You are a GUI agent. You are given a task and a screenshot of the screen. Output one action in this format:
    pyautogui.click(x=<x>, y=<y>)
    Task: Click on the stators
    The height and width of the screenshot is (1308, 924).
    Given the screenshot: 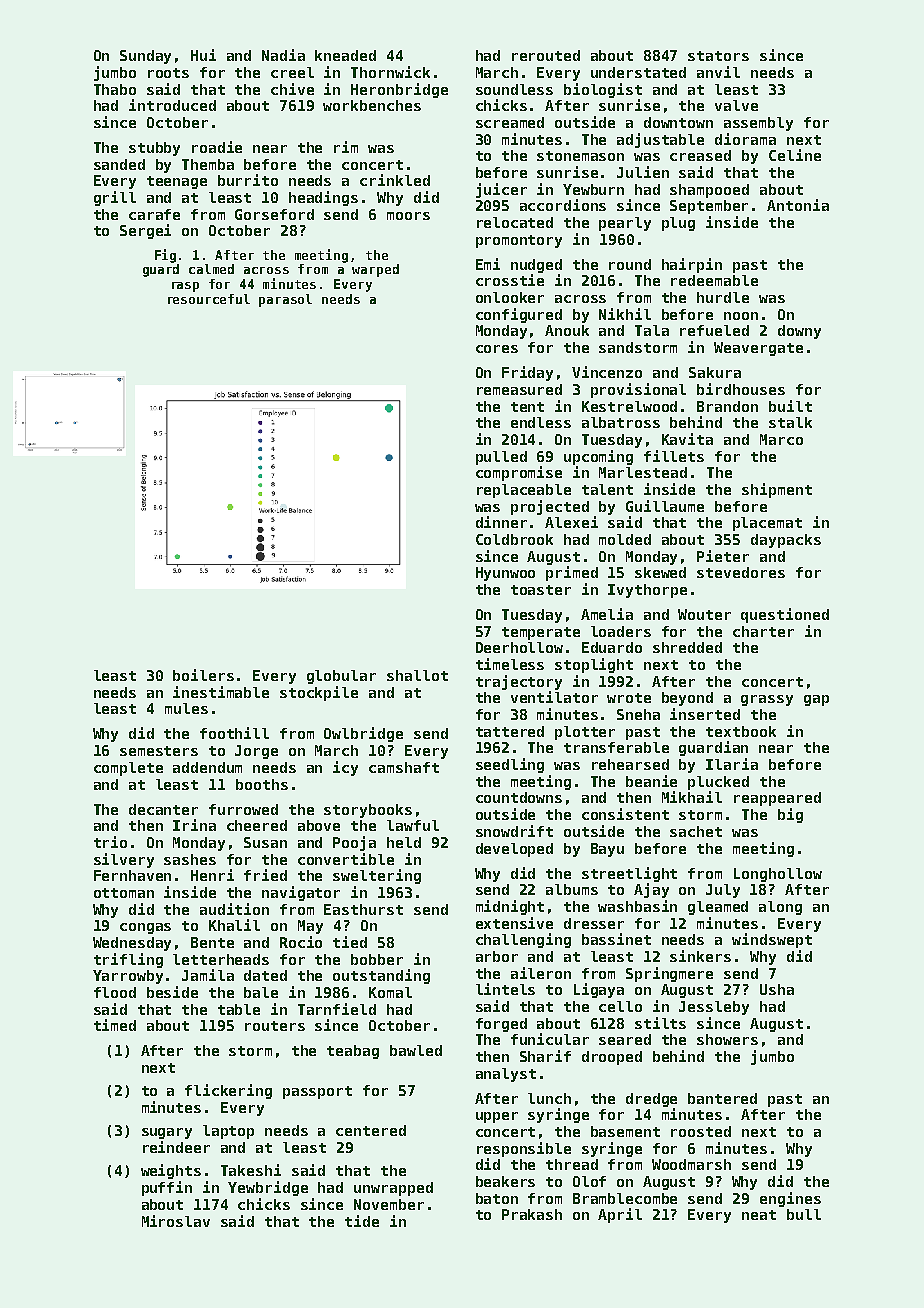 What is the action you would take?
    pyautogui.click(x=718, y=56)
